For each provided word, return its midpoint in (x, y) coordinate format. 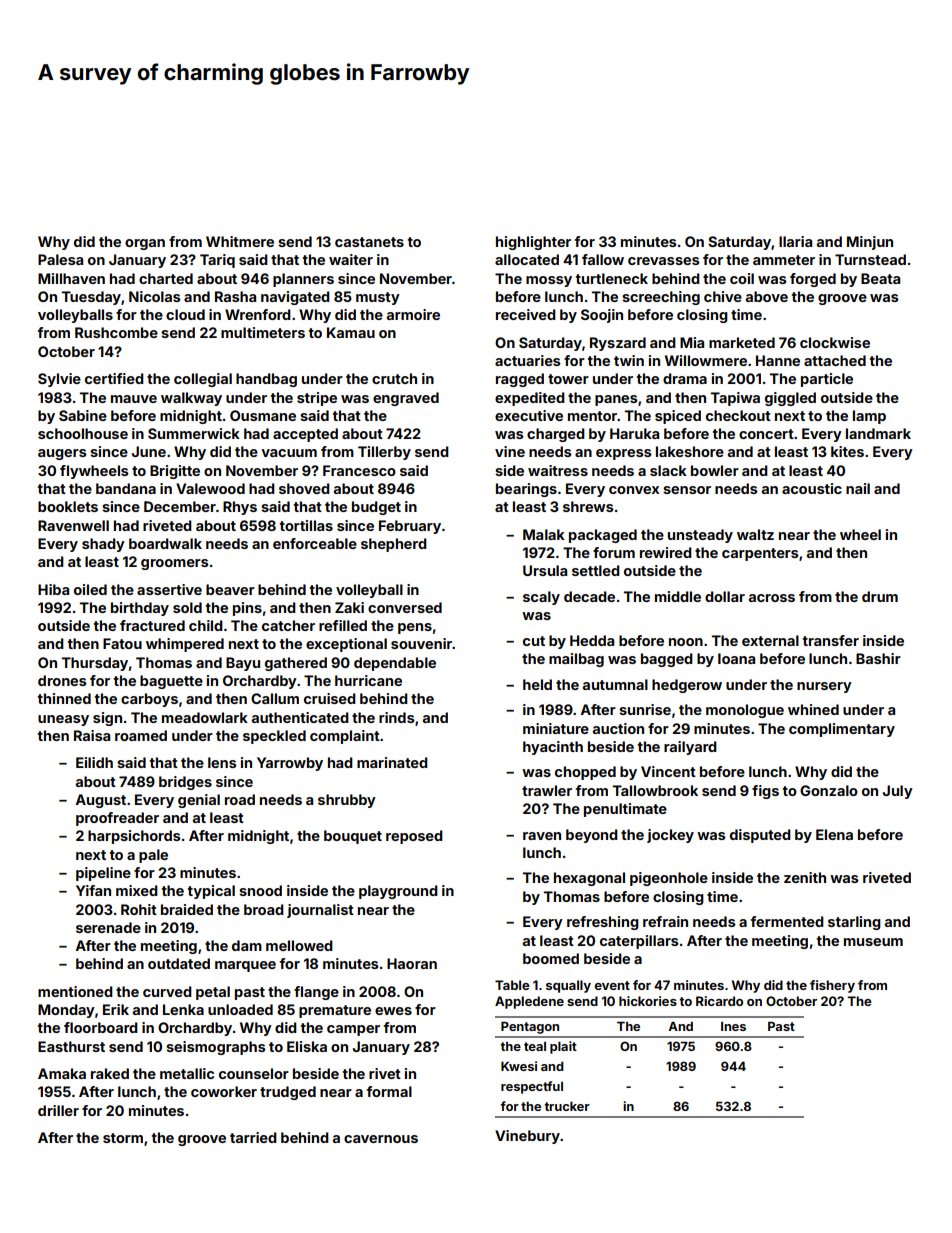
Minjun (870, 243)
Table (512, 985)
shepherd (394, 545)
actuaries (528, 360)
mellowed (299, 945)
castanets (369, 242)
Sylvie (59, 380)
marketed (742, 342)
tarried (253, 1137)
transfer (831, 640)
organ (145, 244)
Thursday (95, 664)
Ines (733, 1026)
